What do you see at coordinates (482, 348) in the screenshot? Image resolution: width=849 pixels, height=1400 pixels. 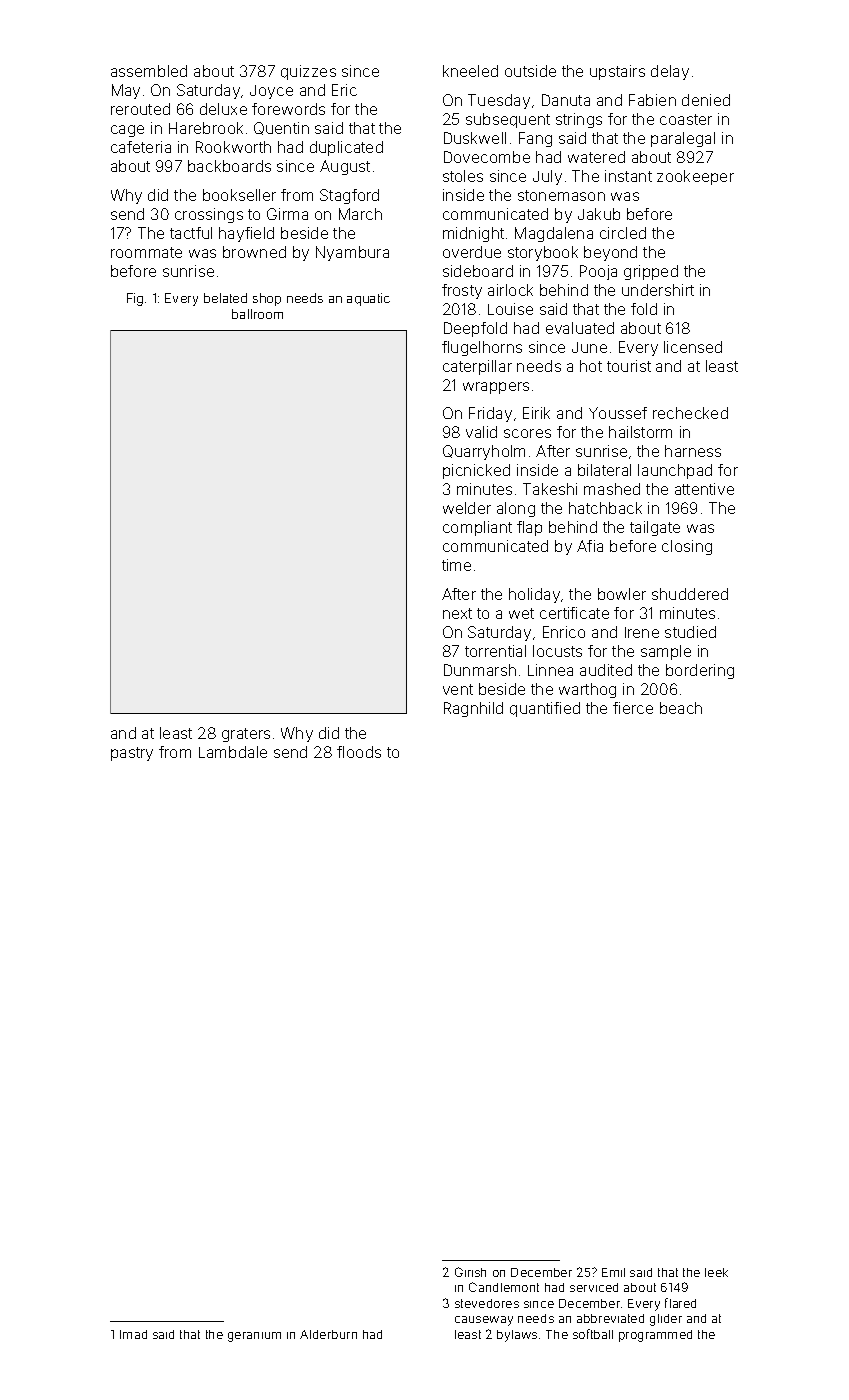 I see `flugelhorns` at bounding box center [482, 348].
